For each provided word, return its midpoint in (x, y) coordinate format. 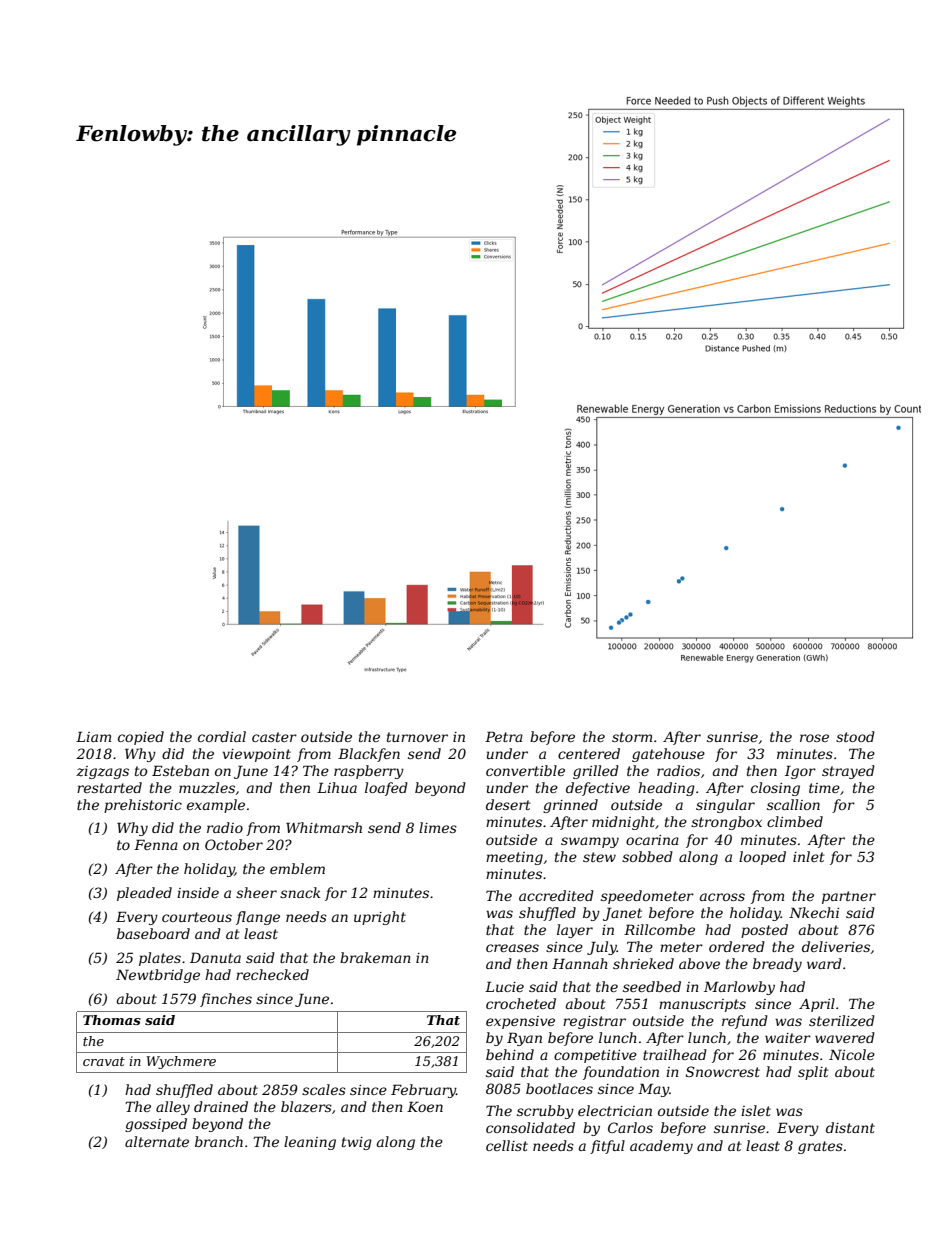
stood (855, 736)
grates (820, 1147)
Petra (504, 736)
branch (219, 1141)
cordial (222, 736)
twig (357, 1143)
